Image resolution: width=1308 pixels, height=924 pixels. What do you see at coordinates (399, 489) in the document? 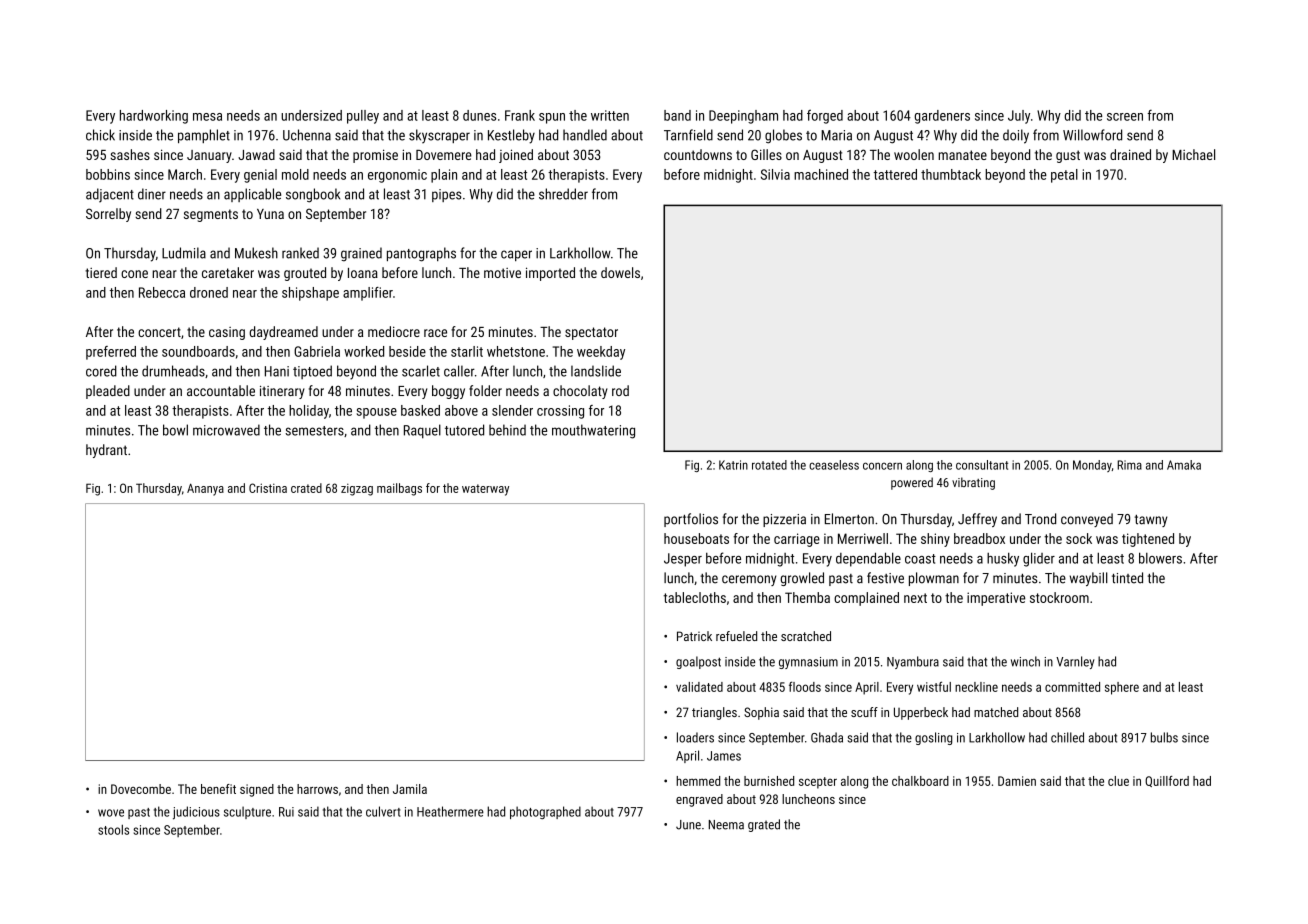
I see `mailbags` at bounding box center [399, 489].
